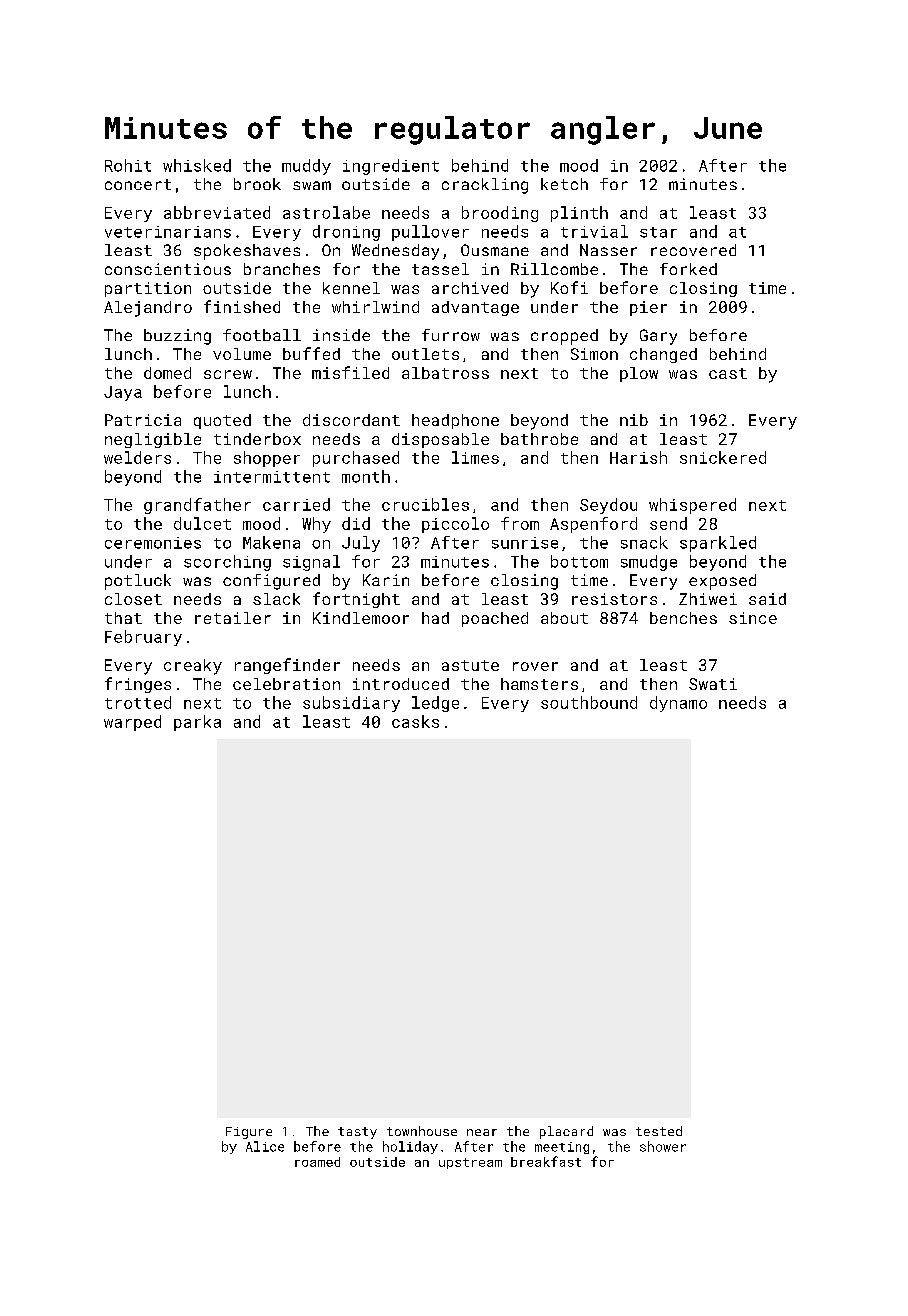 The width and height of the screenshot is (908, 1316). Describe the element at coordinates (692, 506) in the screenshot. I see `whispered` at that location.
